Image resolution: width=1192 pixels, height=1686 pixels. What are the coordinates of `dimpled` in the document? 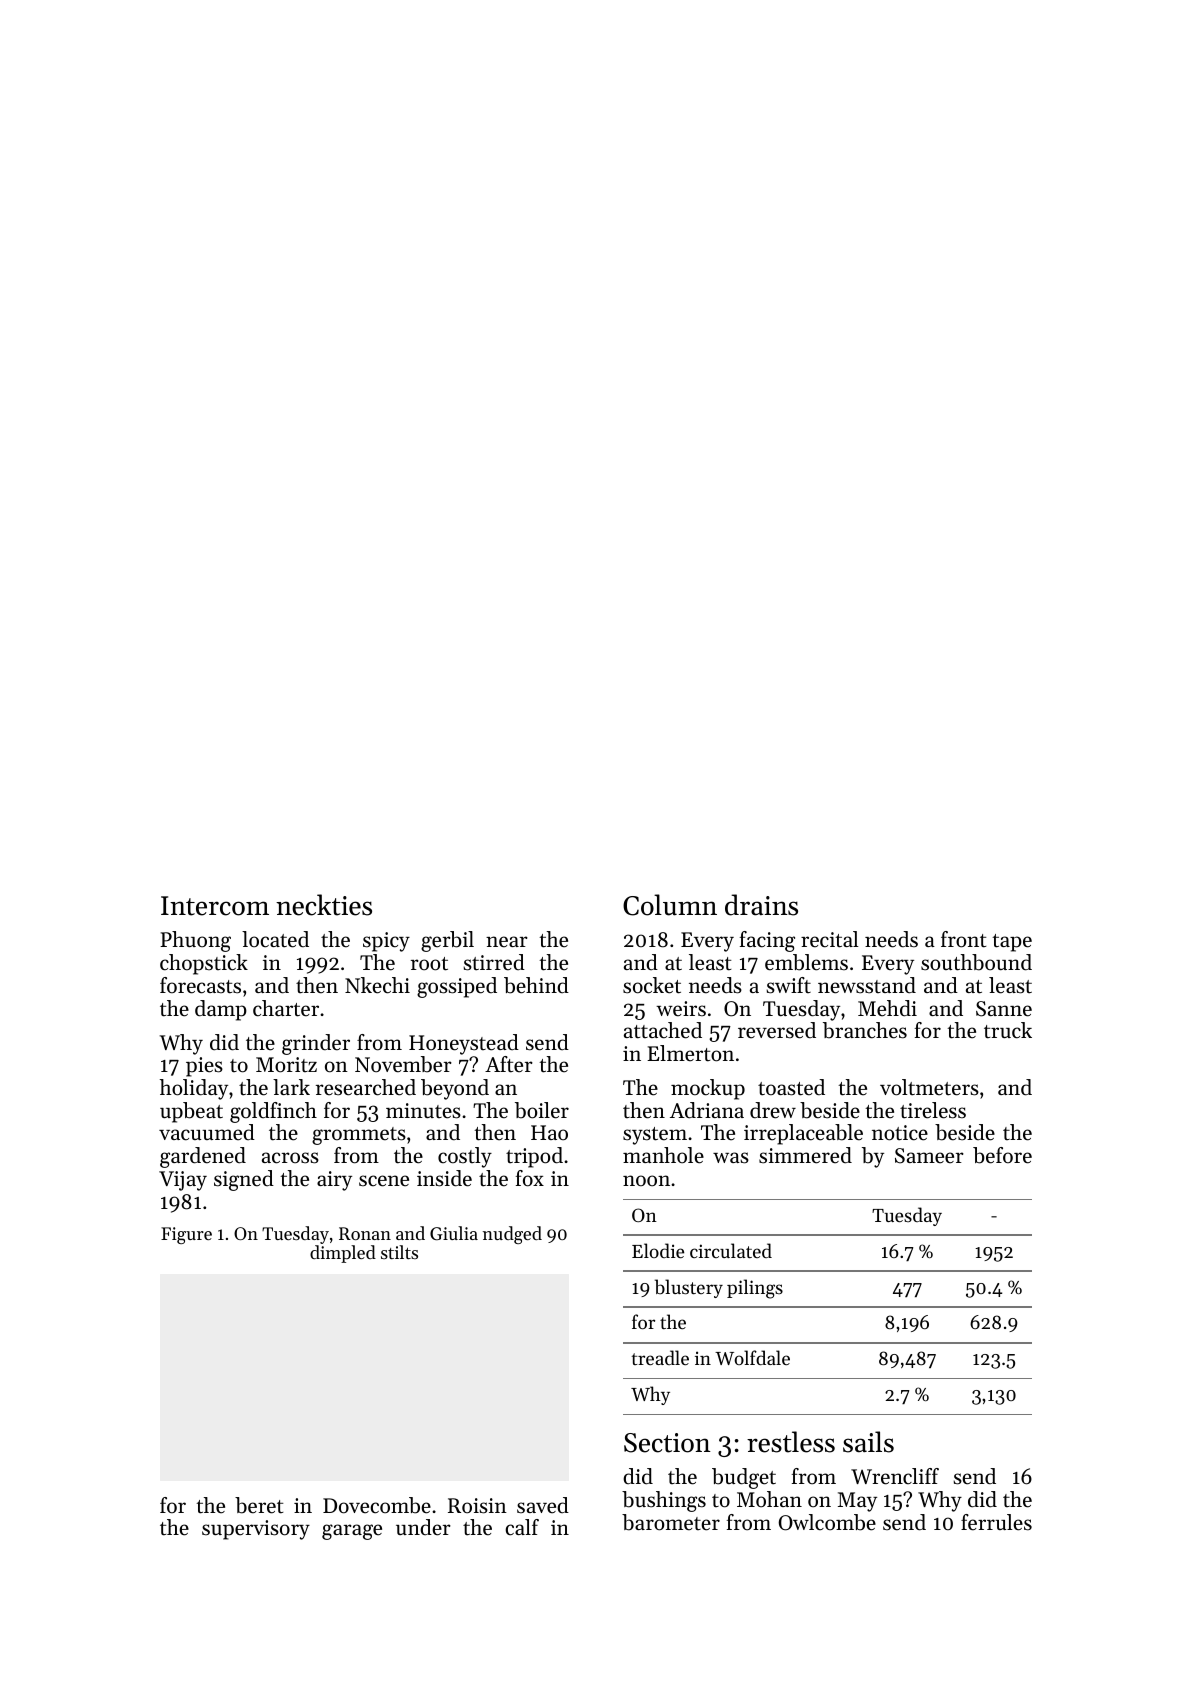 It's located at (343, 1254).
